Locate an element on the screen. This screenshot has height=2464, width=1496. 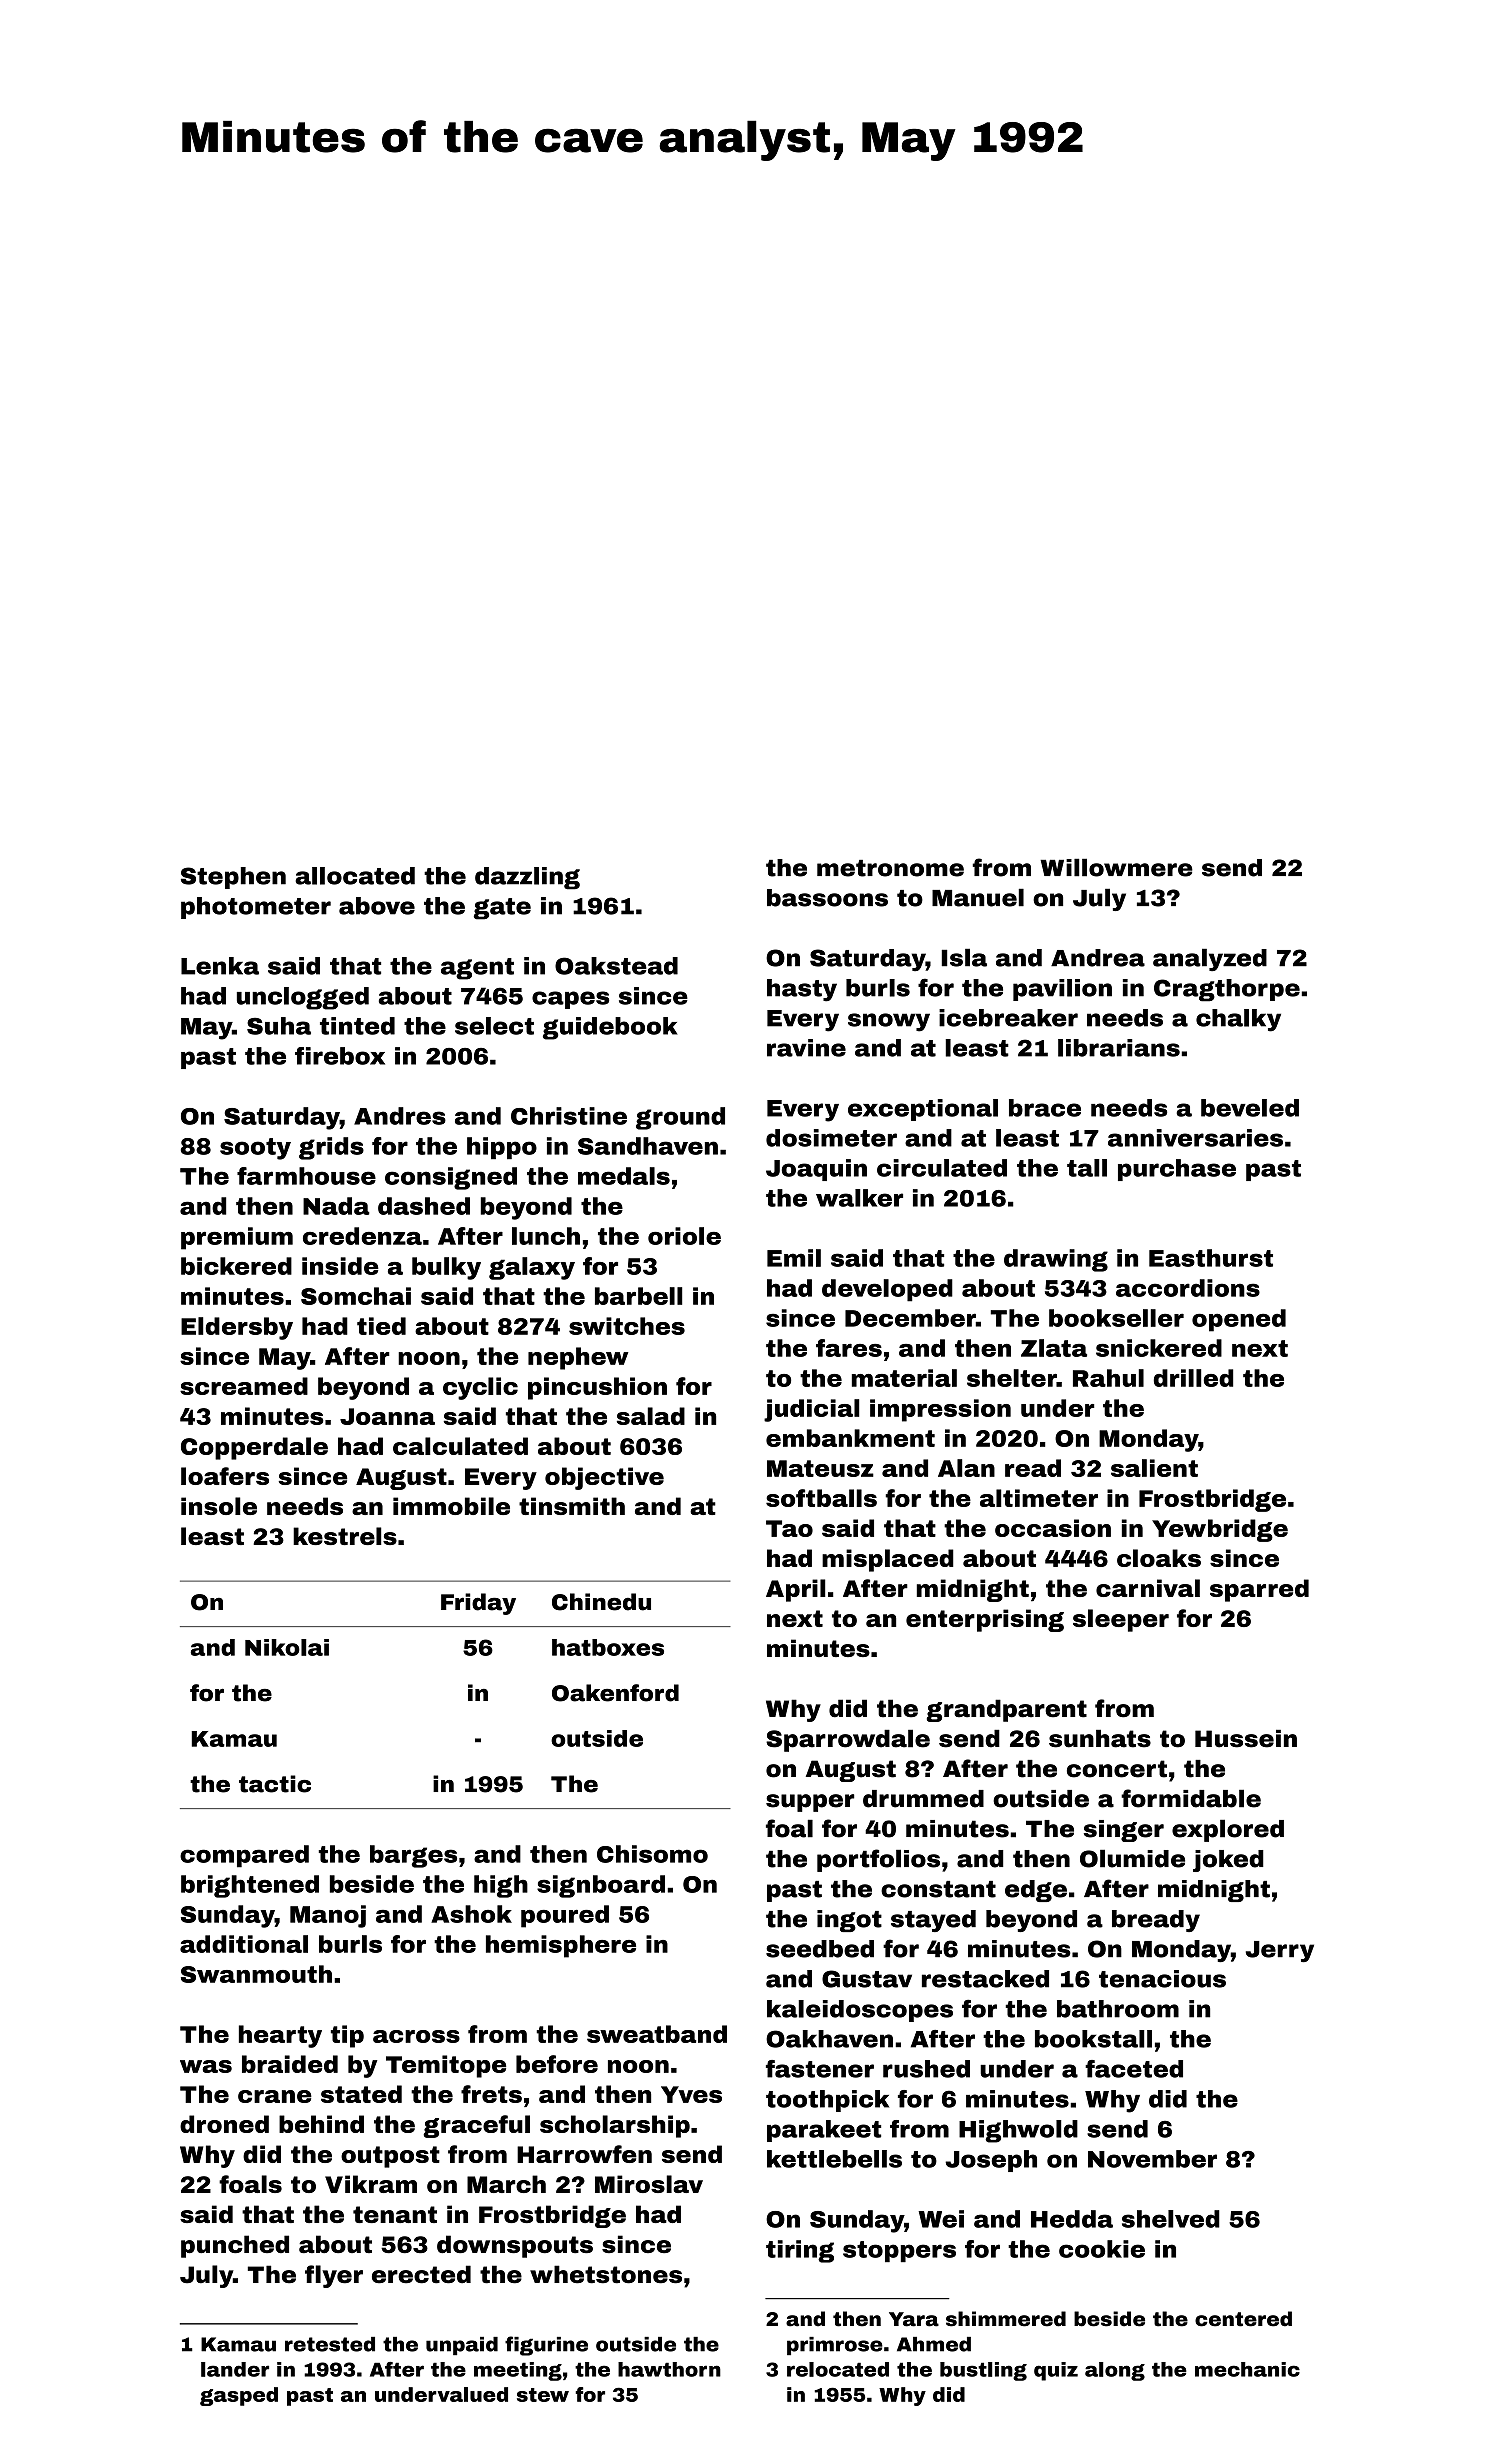
developed is located at coordinates (887, 1290).
